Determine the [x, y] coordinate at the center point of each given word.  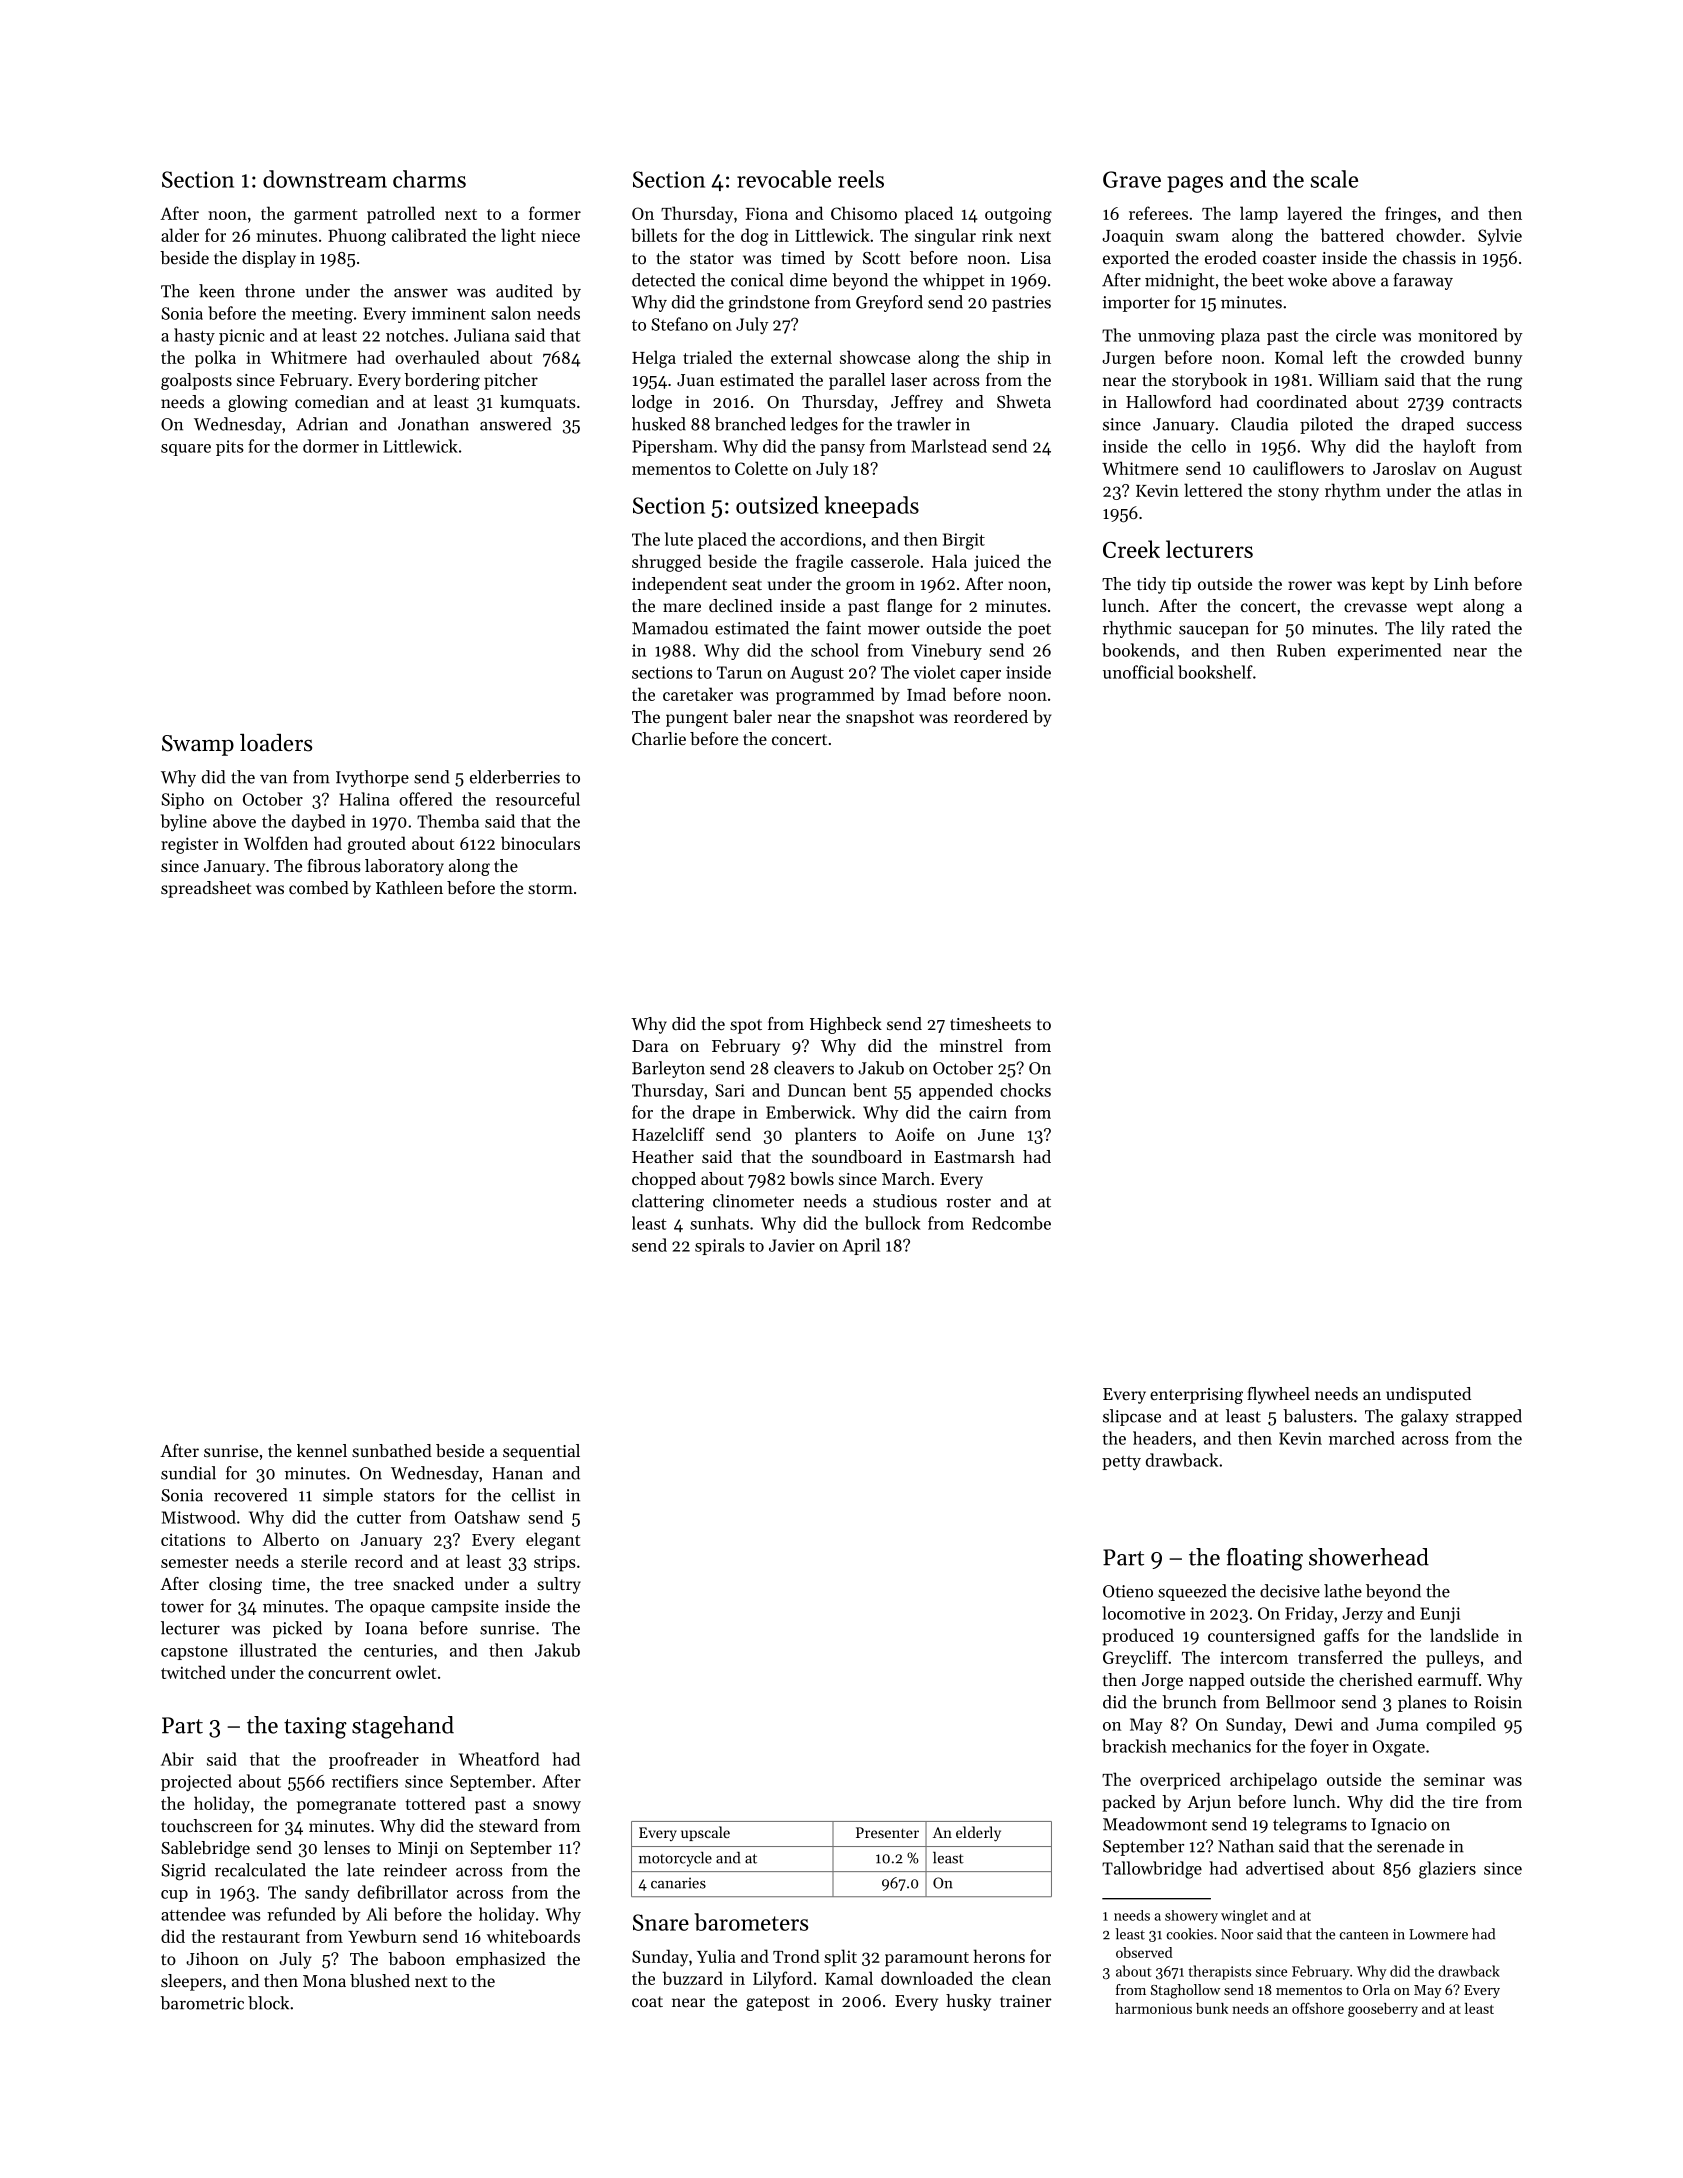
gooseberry [1383, 2010]
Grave [1132, 179]
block [268, 2003]
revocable [784, 179]
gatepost [778, 2003]
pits [230, 448]
